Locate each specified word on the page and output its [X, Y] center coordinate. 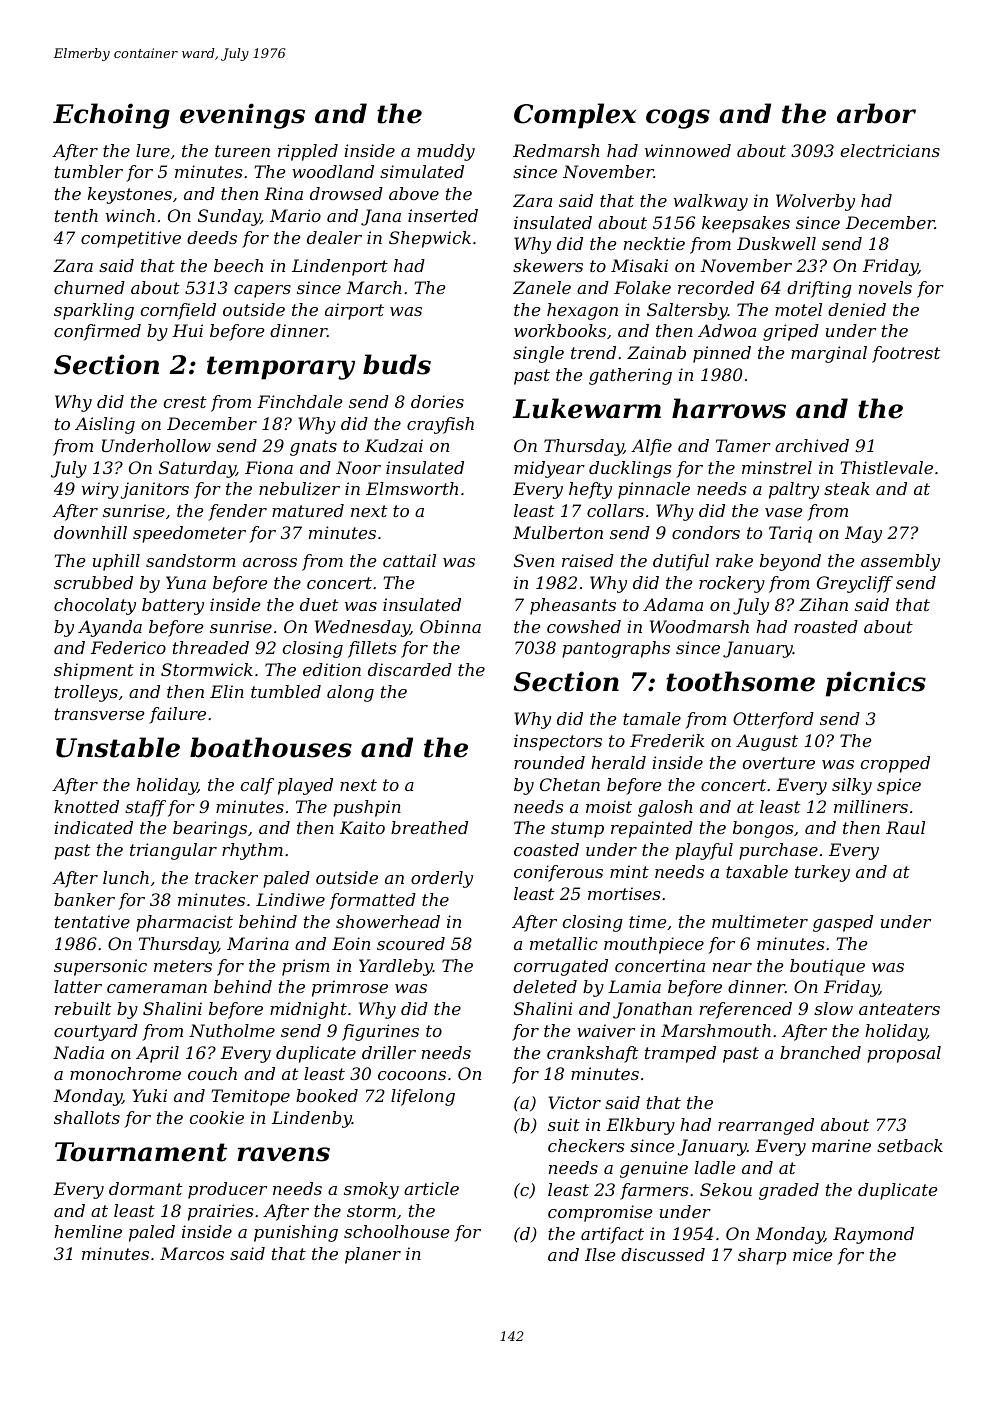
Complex [575, 116]
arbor [876, 113]
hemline [88, 1231]
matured [308, 510]
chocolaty [95, 606]
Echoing [111, 116]
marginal [829, 354]
